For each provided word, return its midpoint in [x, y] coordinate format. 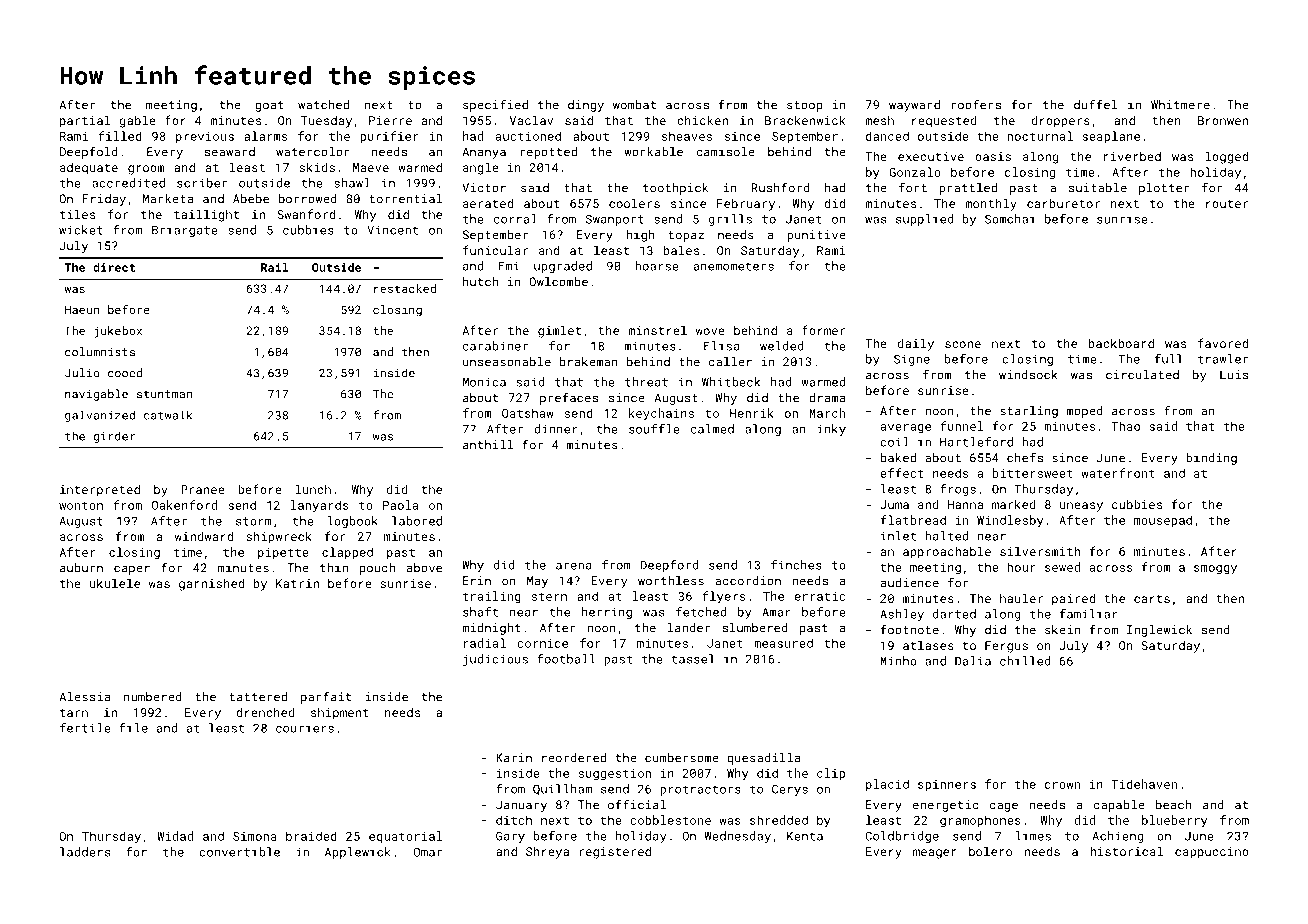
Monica [484, 382]
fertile [85, 728]
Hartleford [976, 442]
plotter [1164, 189]
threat [646, 382]
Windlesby [1010, 521]
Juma [894, 504]
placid [887, 785]
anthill [488, 445]
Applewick [358, 853]
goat [269, 106]
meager [935, 854]
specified [495, 105]
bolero [990, 851]
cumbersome [682, 758]
